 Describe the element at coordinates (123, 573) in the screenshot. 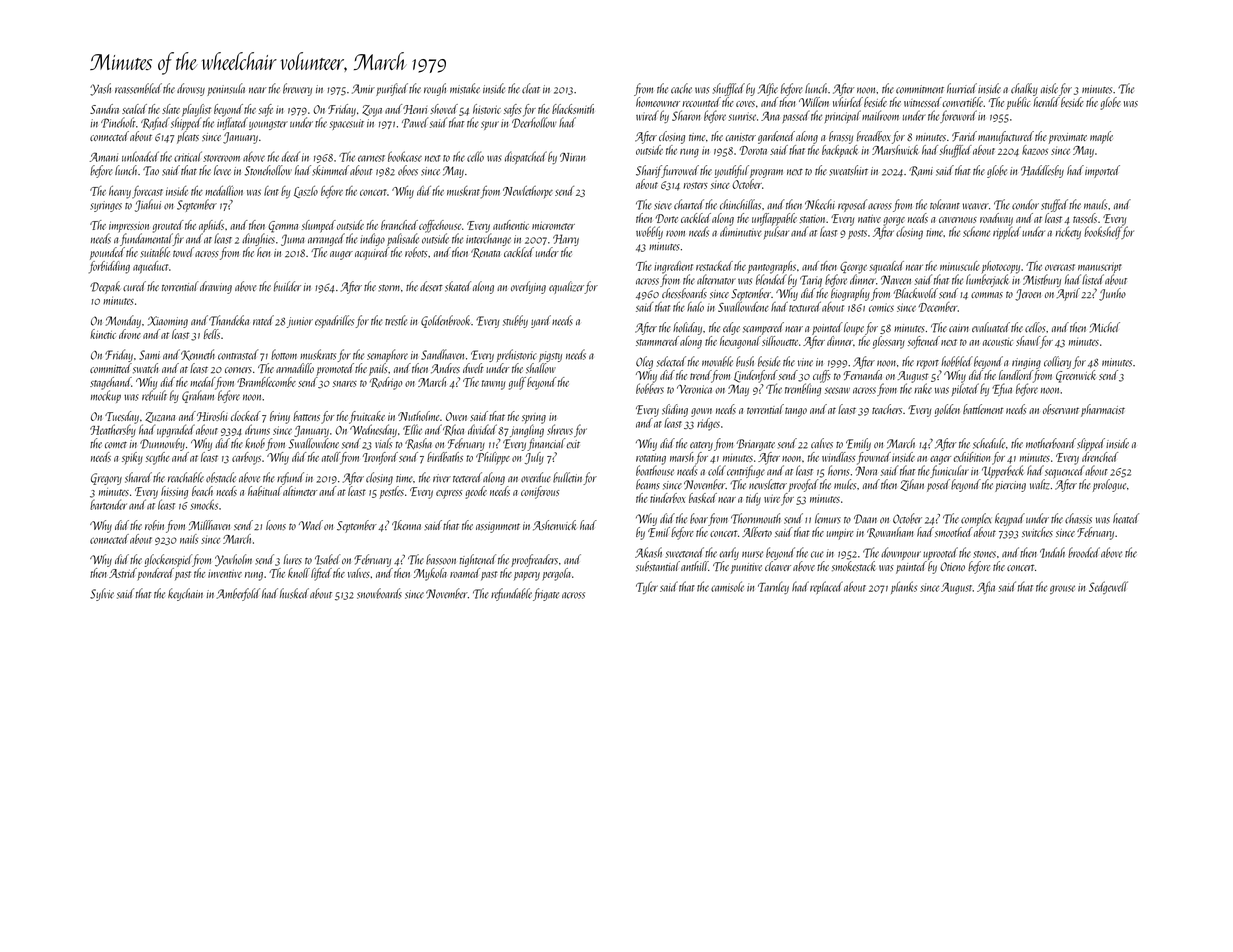

I see `Astrid` at that location.
